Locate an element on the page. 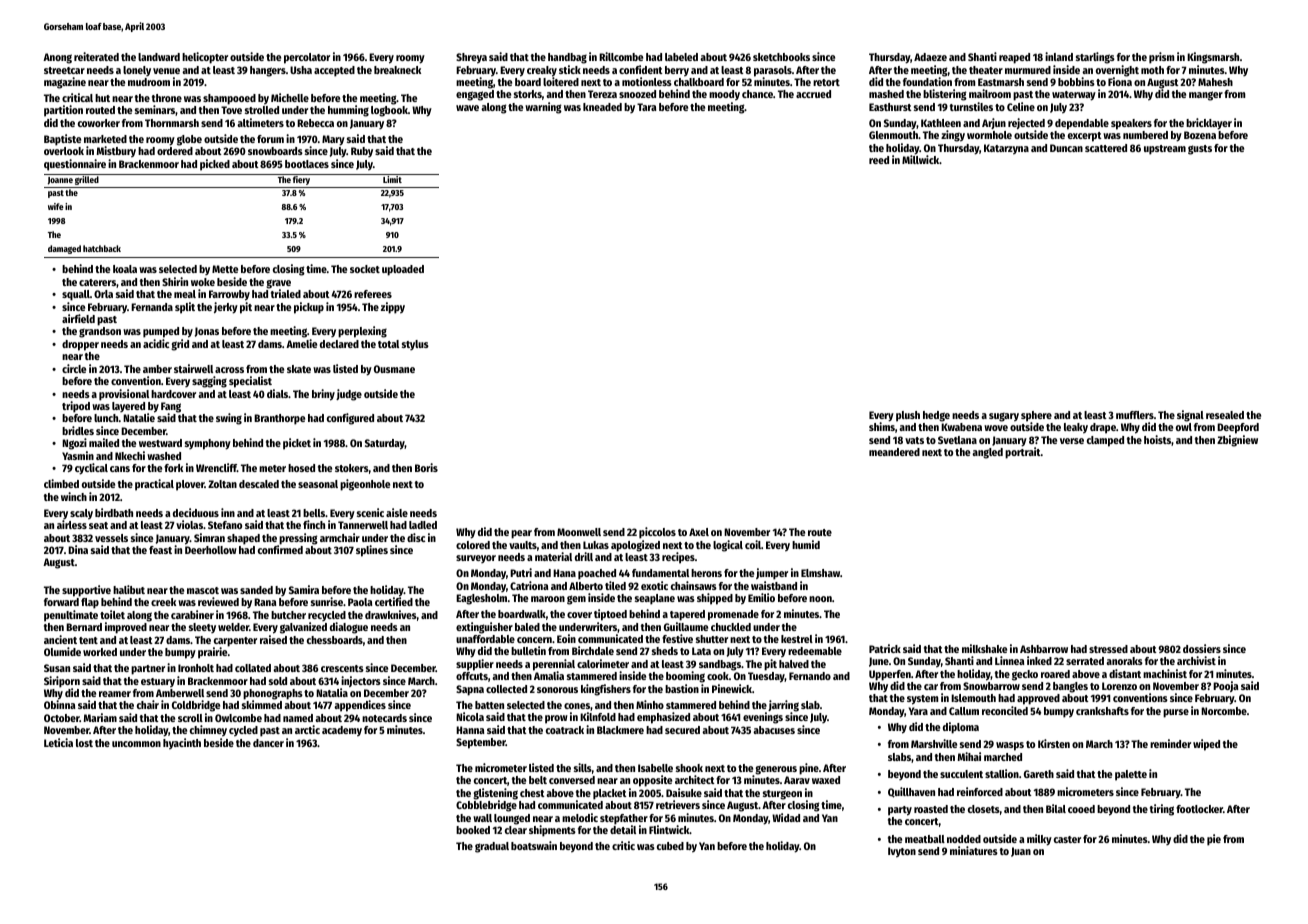  Michelle is located at coordinates (290, 97).
